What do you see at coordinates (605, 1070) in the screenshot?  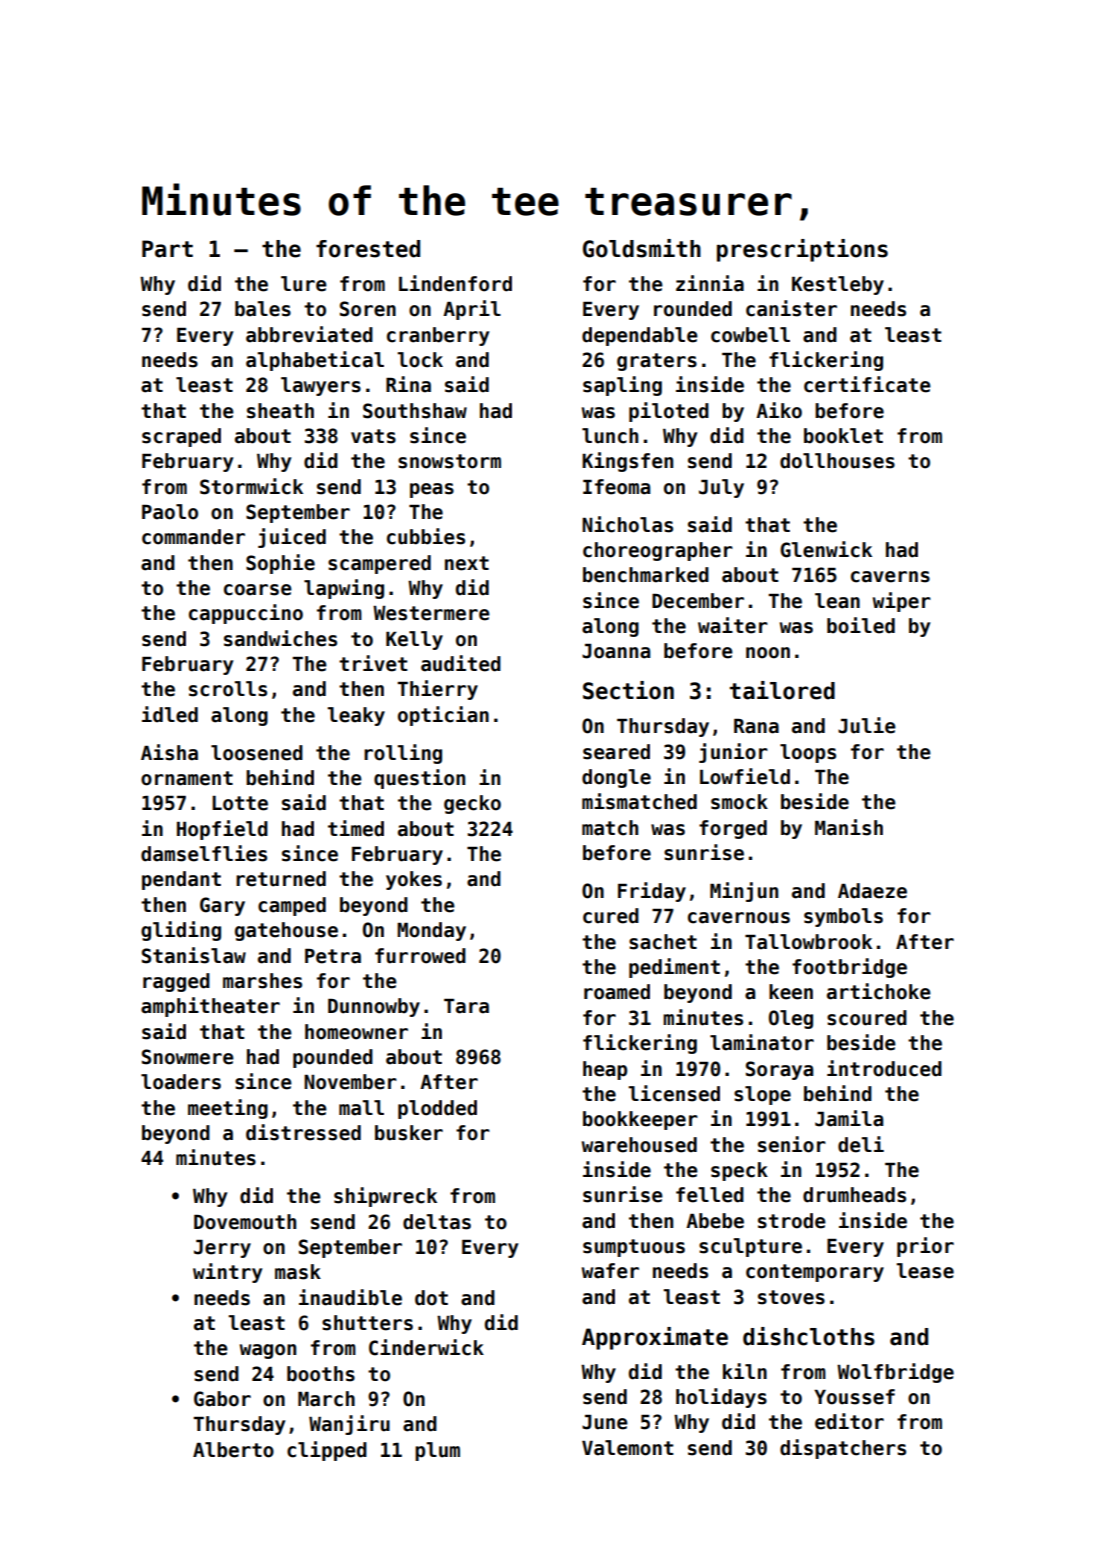 I see `heap` at bounding box center [605, 1070].
